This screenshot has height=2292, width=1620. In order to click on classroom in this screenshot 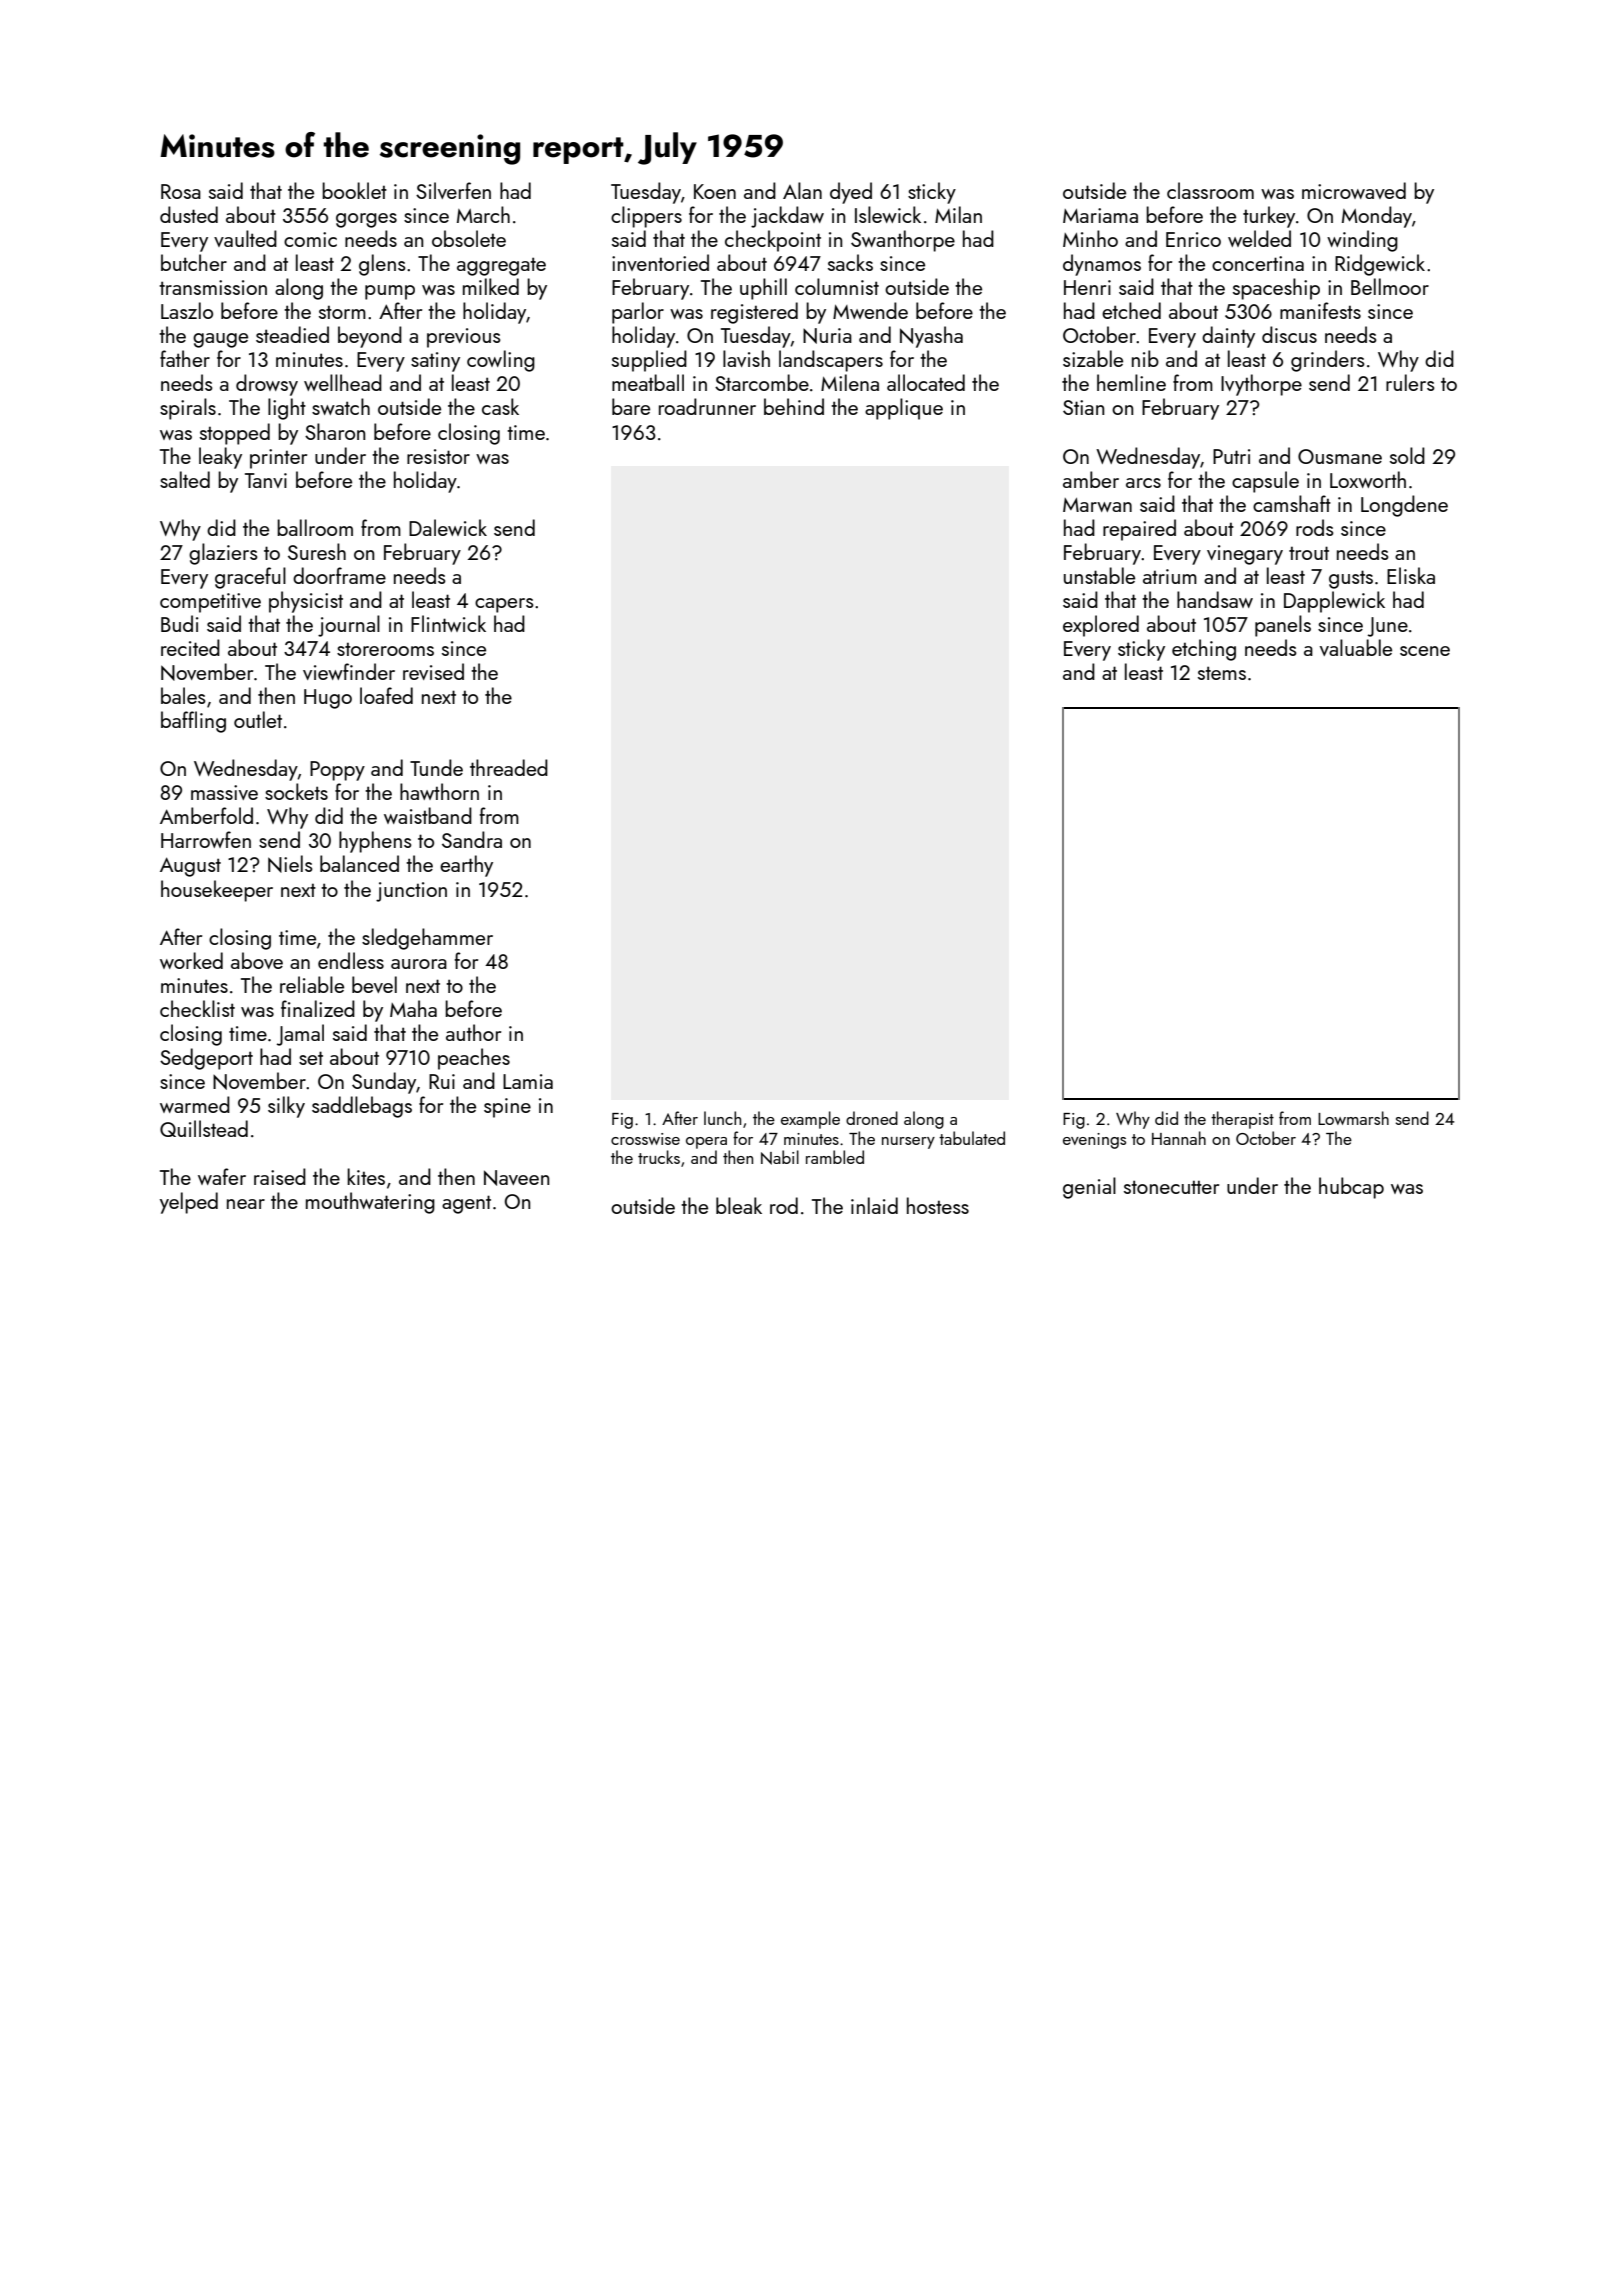, I will do `click(1210, 190)`.
